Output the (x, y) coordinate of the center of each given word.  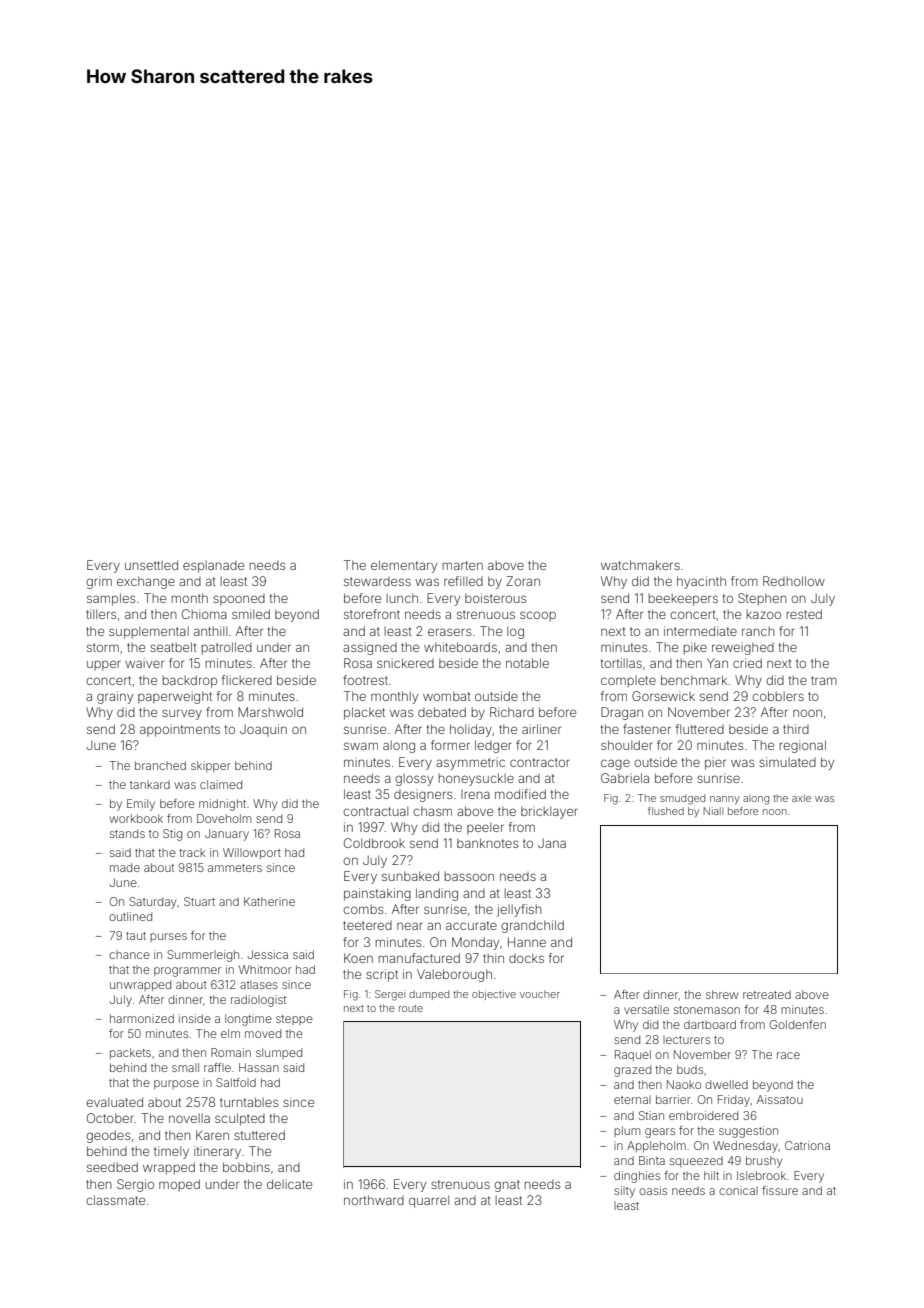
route (411, 1008)
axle (801, 798)
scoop (538, 616)
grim (99, 582)
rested (804, 614)
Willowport (252, 853)
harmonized (142, 1018)
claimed (221, 784)
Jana (552, 843)
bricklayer (549, 812)
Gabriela (625, 778)
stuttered (259, 1135)
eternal (632, 1099)
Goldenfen (798, 1024)
